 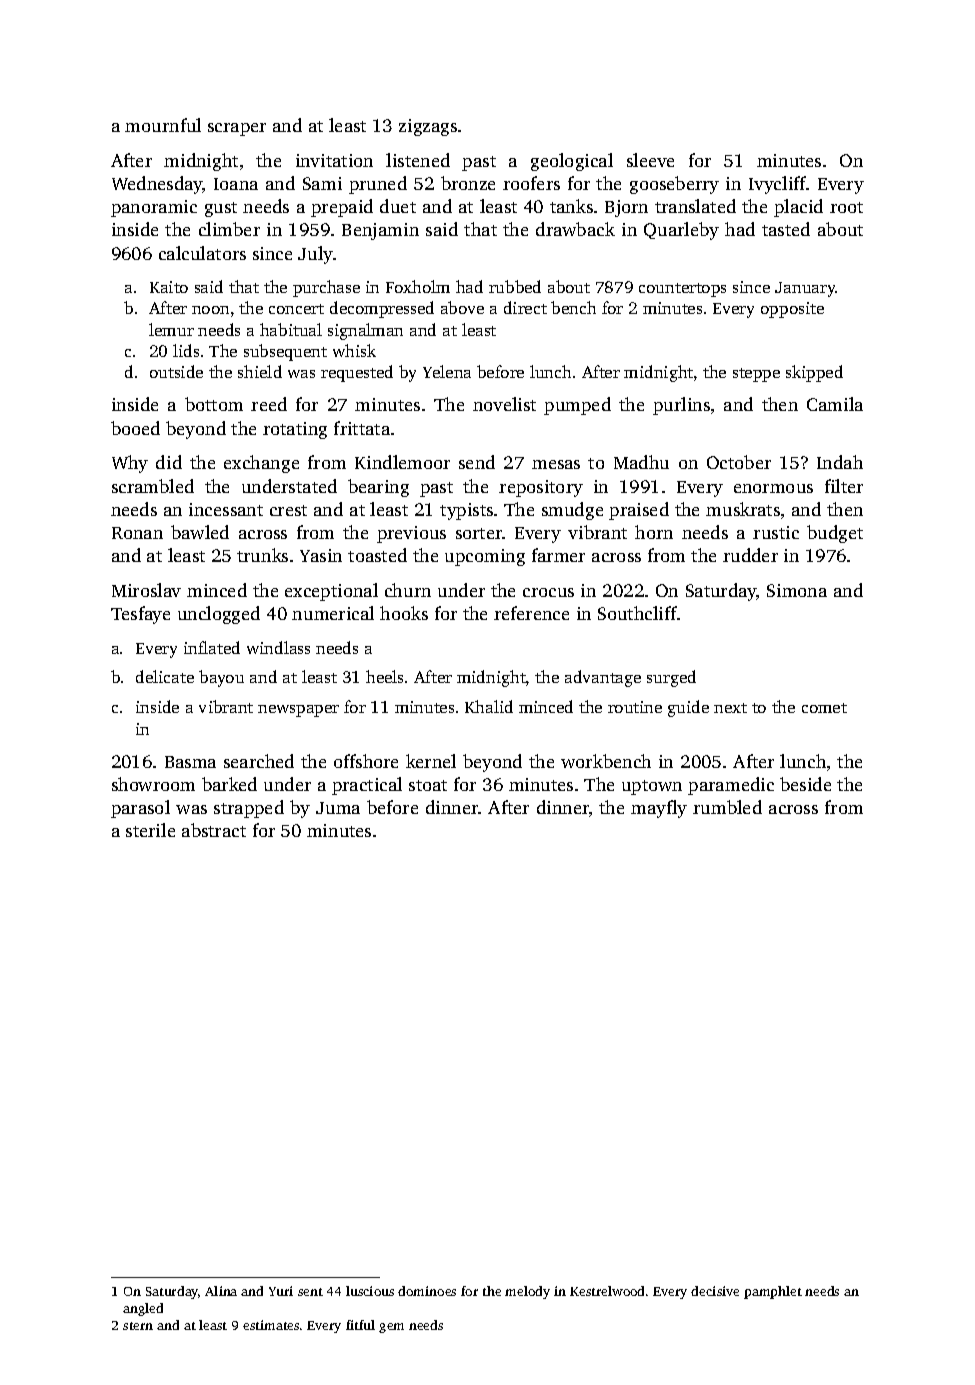 What do you see at coordinates (715, 1291) in the document?
I see `decisive` at bounding box center [715, 1291].
